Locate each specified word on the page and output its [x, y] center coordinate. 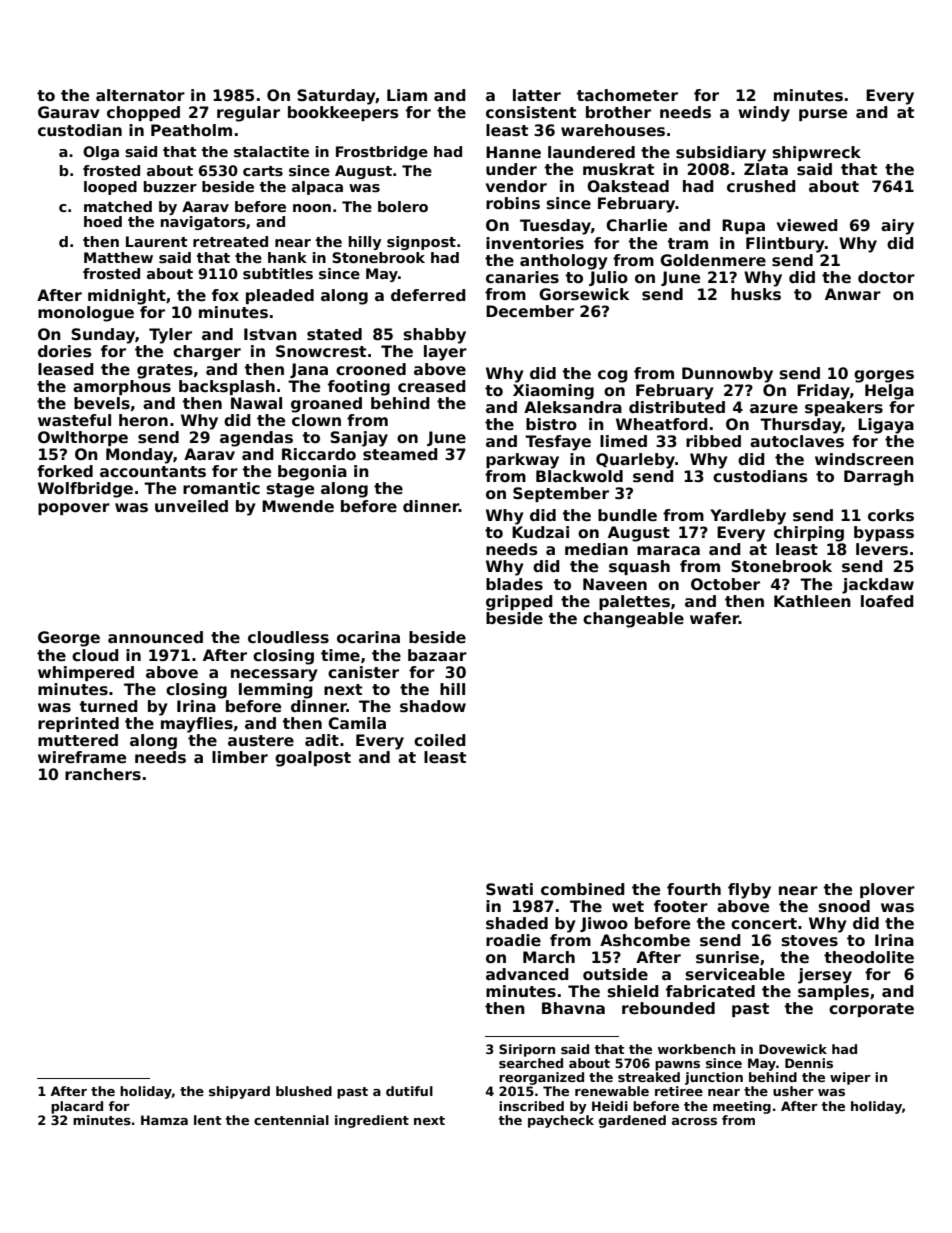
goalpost [313, 759]
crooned [371, 369]
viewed [807, 225]
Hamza [164, 1120]
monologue [86, 314]
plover [887, 890]
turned [109, 706]
